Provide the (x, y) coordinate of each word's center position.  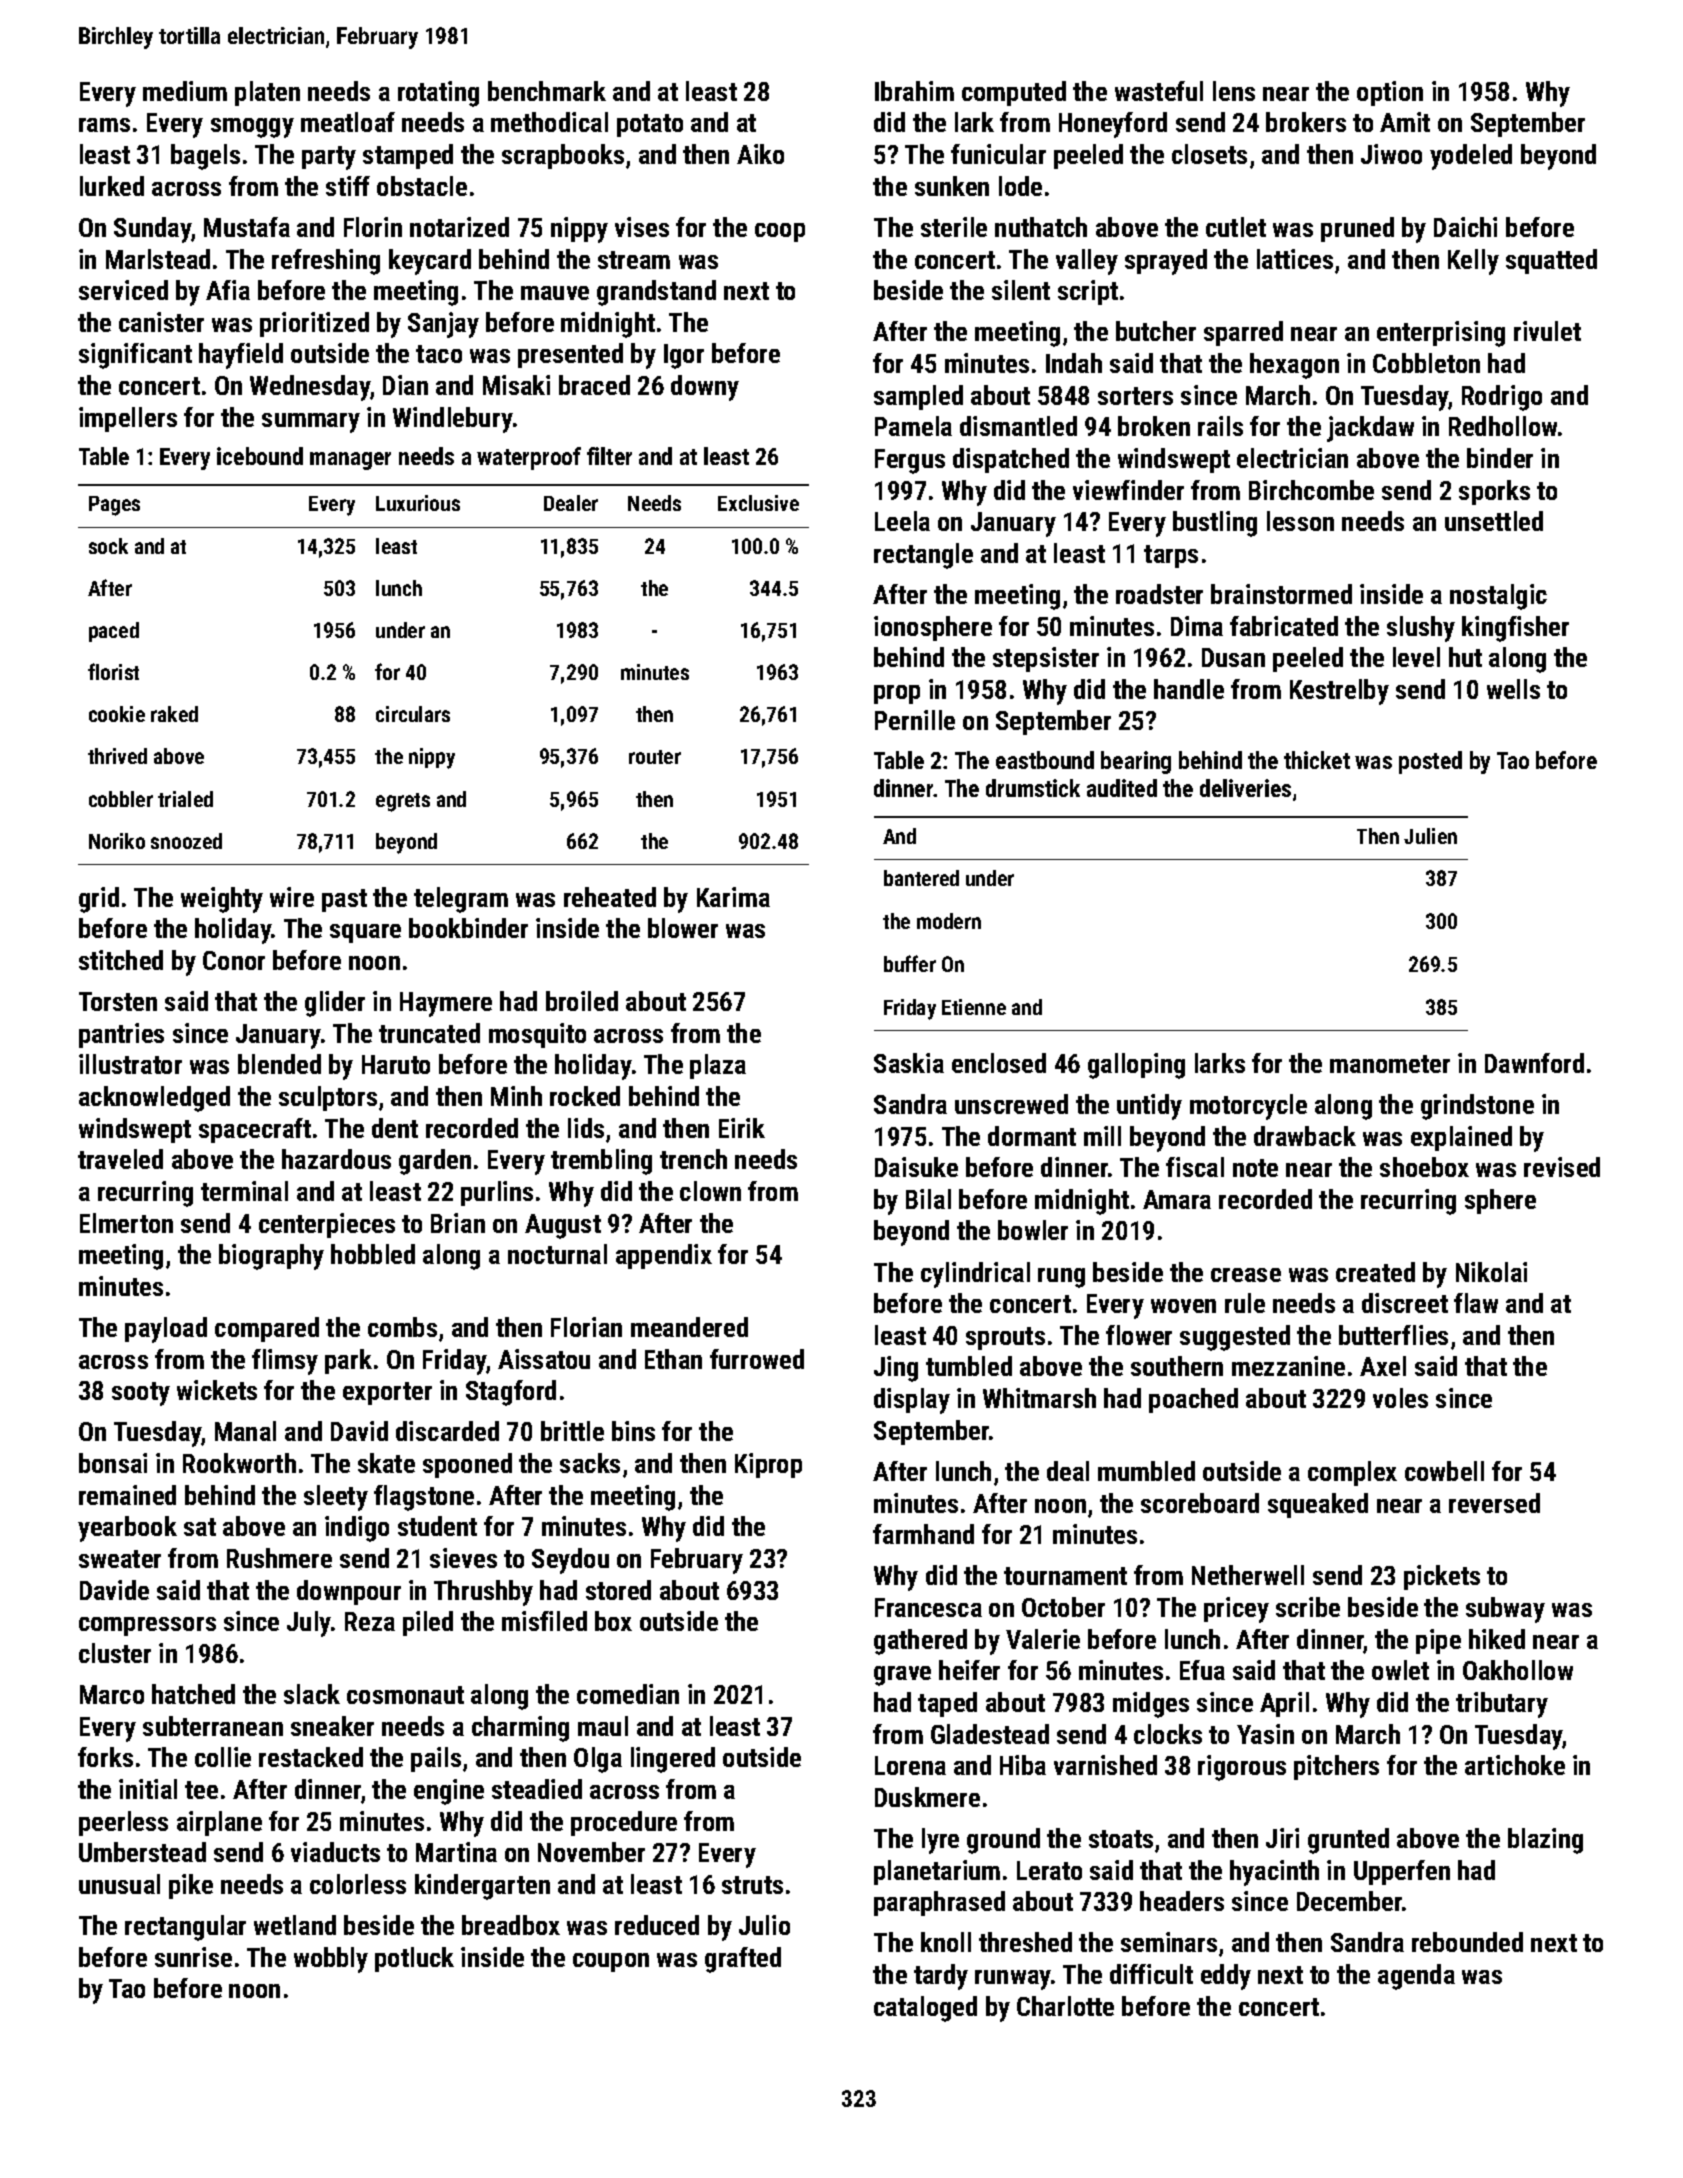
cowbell (1444, 1471)
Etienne (974, 1007)
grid (99, 900)
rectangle (923, 556)
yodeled (1471, 157)
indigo (357, 1529)
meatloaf (348, 122)
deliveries (1245, 788)
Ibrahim (914, 91)
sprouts (1005, 1338)
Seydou (570, 1561)
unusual (119, 1884)
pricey (1236, 1610)
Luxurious (418, 503)
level (1416, 657)
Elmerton (126, 1223)
